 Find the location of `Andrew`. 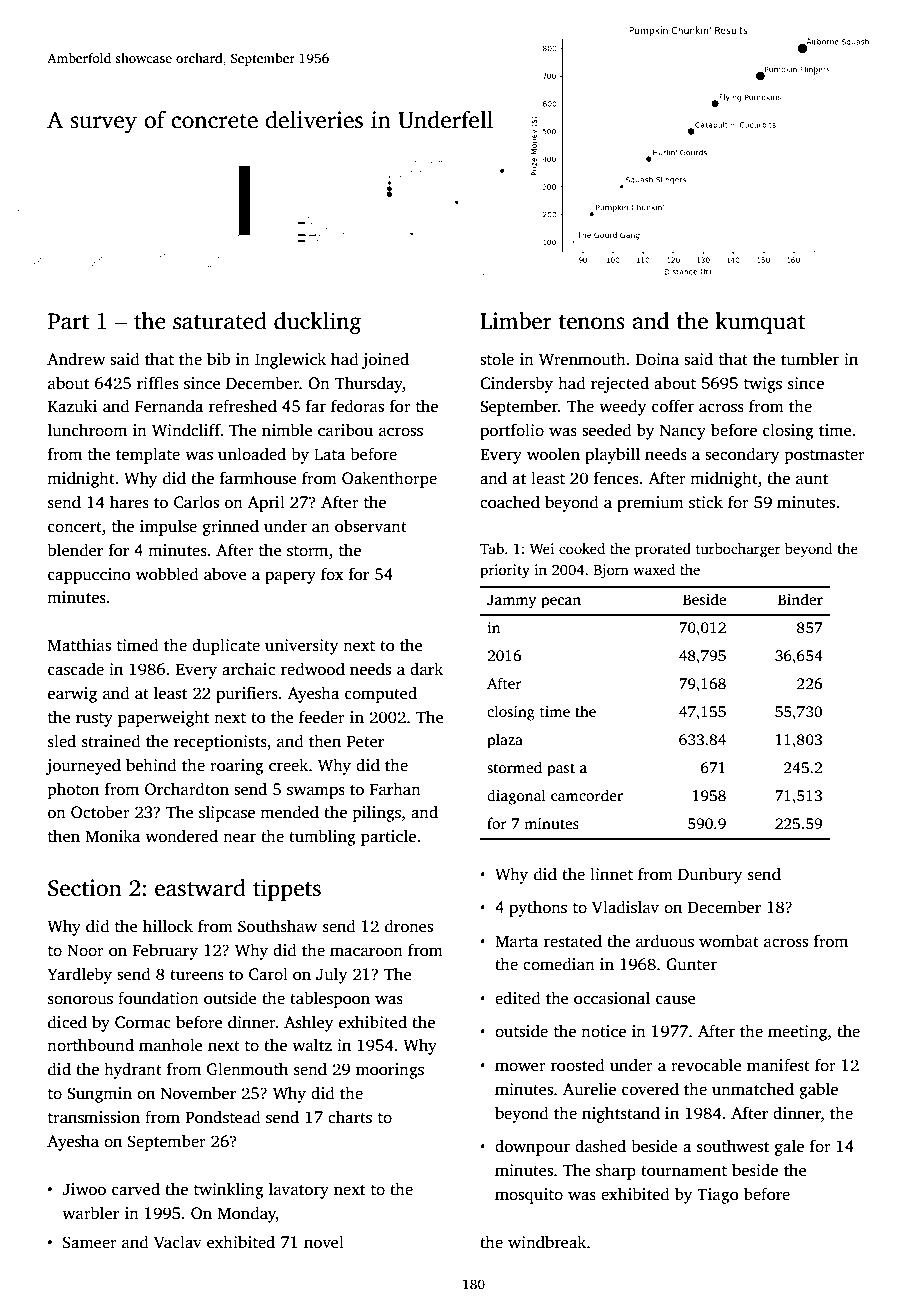

Andrew is located at coordinates (76, 359).
